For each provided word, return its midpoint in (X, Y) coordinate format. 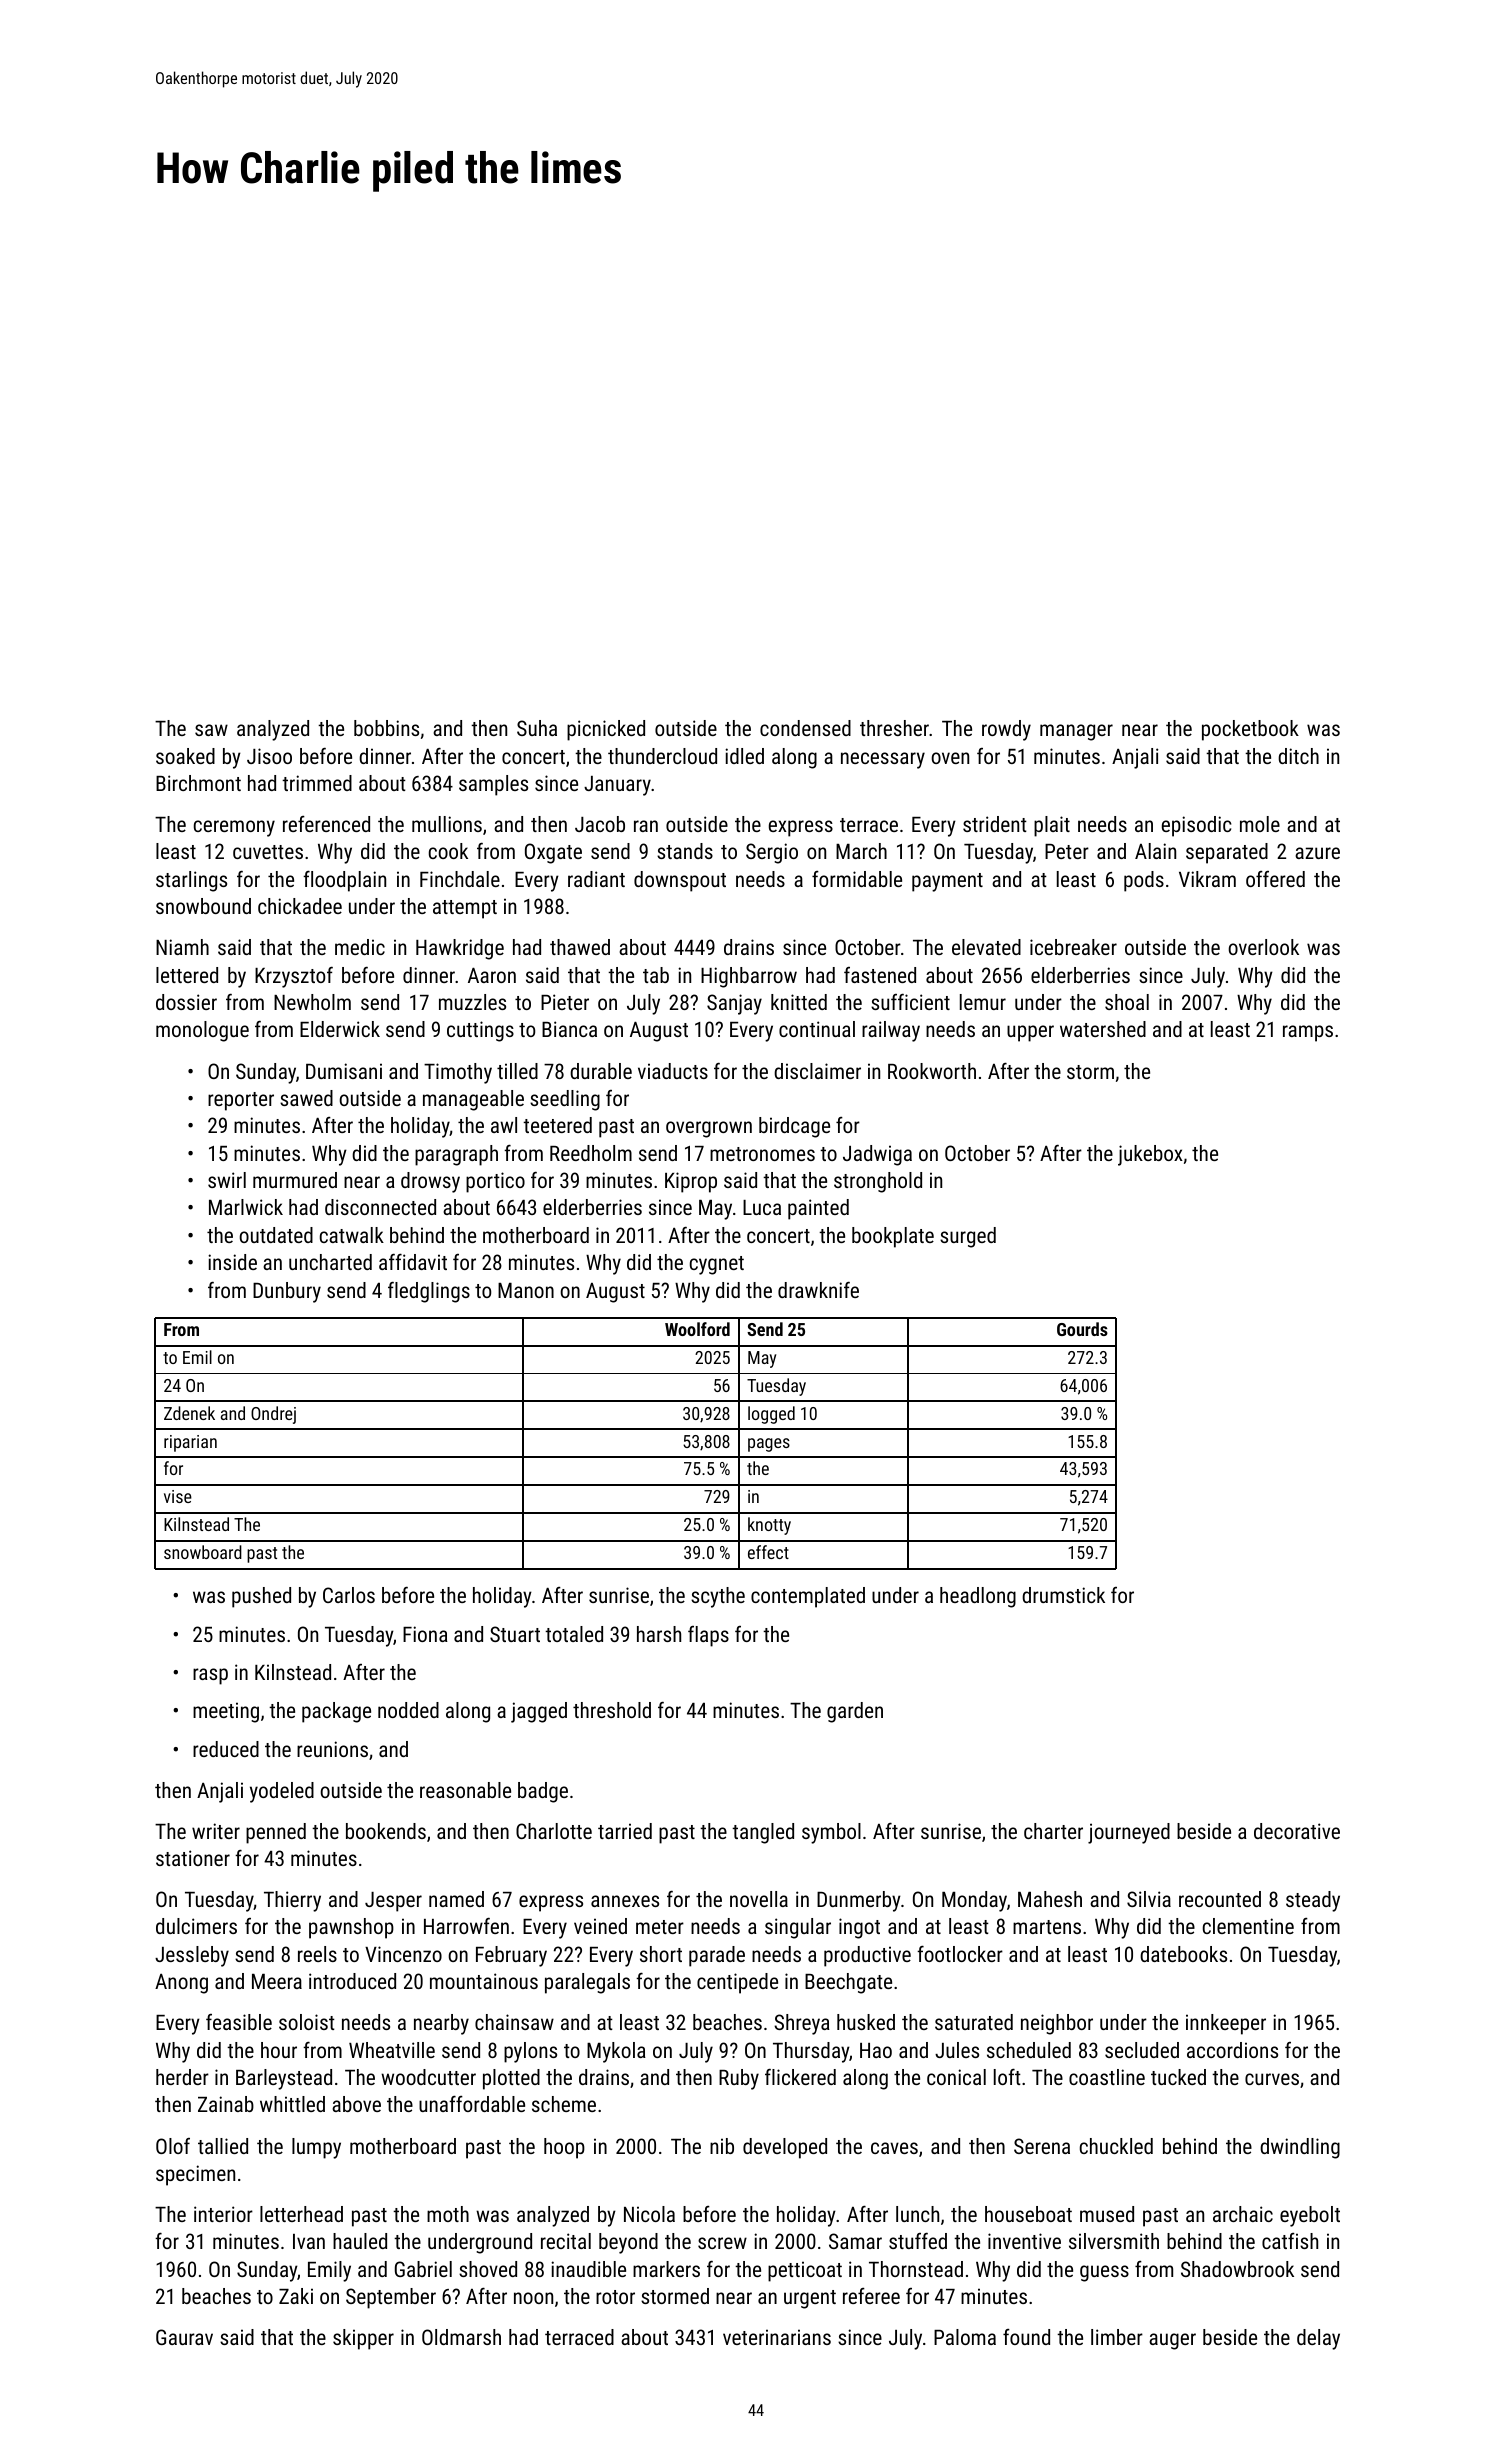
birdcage (794, 1127)
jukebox (1150, 1155)
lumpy (316, 2148)
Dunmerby (859, 1901)
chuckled (1116, 2146)
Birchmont (198, 783)
